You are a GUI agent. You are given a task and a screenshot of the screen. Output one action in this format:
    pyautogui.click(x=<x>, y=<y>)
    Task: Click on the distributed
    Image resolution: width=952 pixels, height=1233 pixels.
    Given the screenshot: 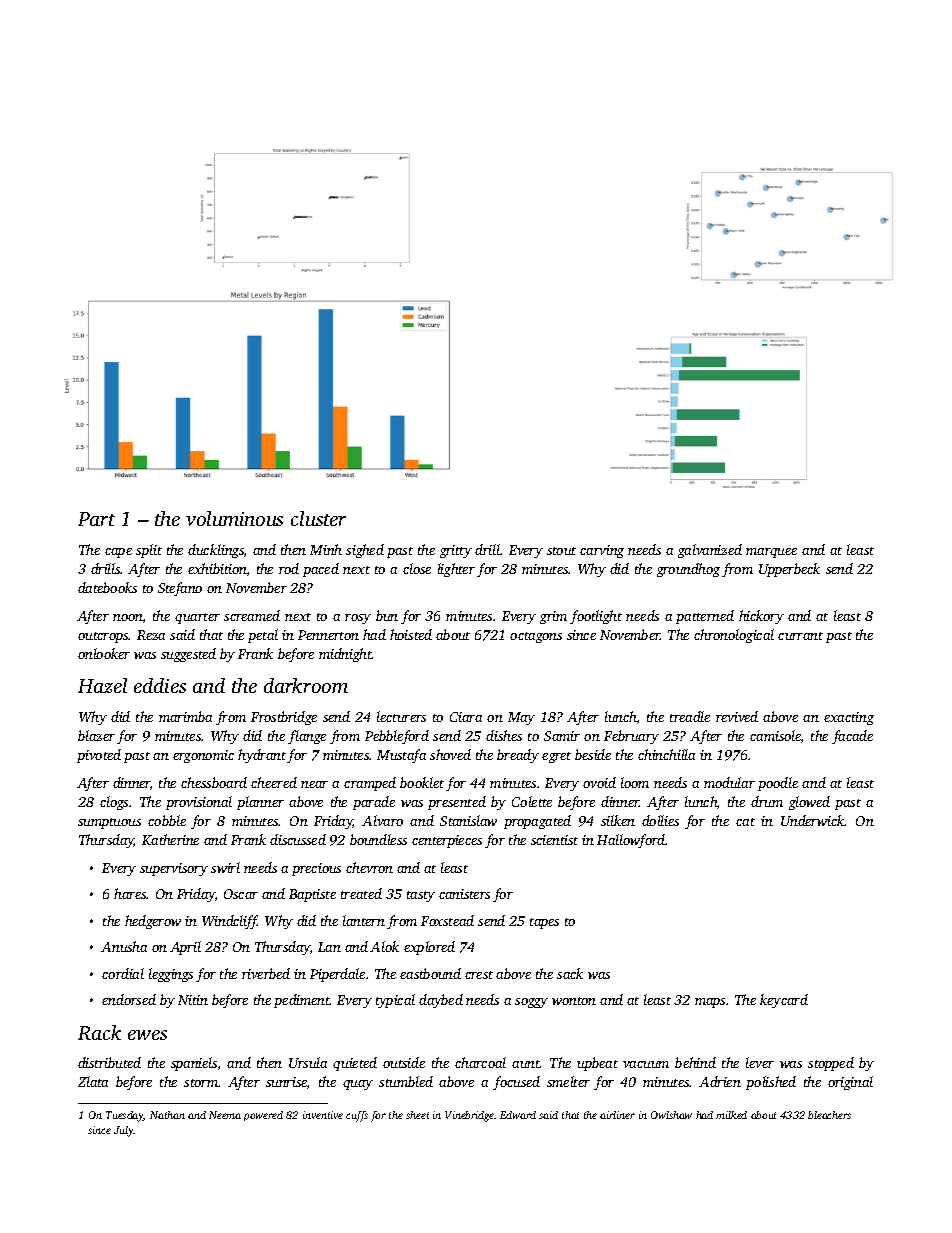 What is the action you would take?
    pyautogui.click(x=109, y=1062)
